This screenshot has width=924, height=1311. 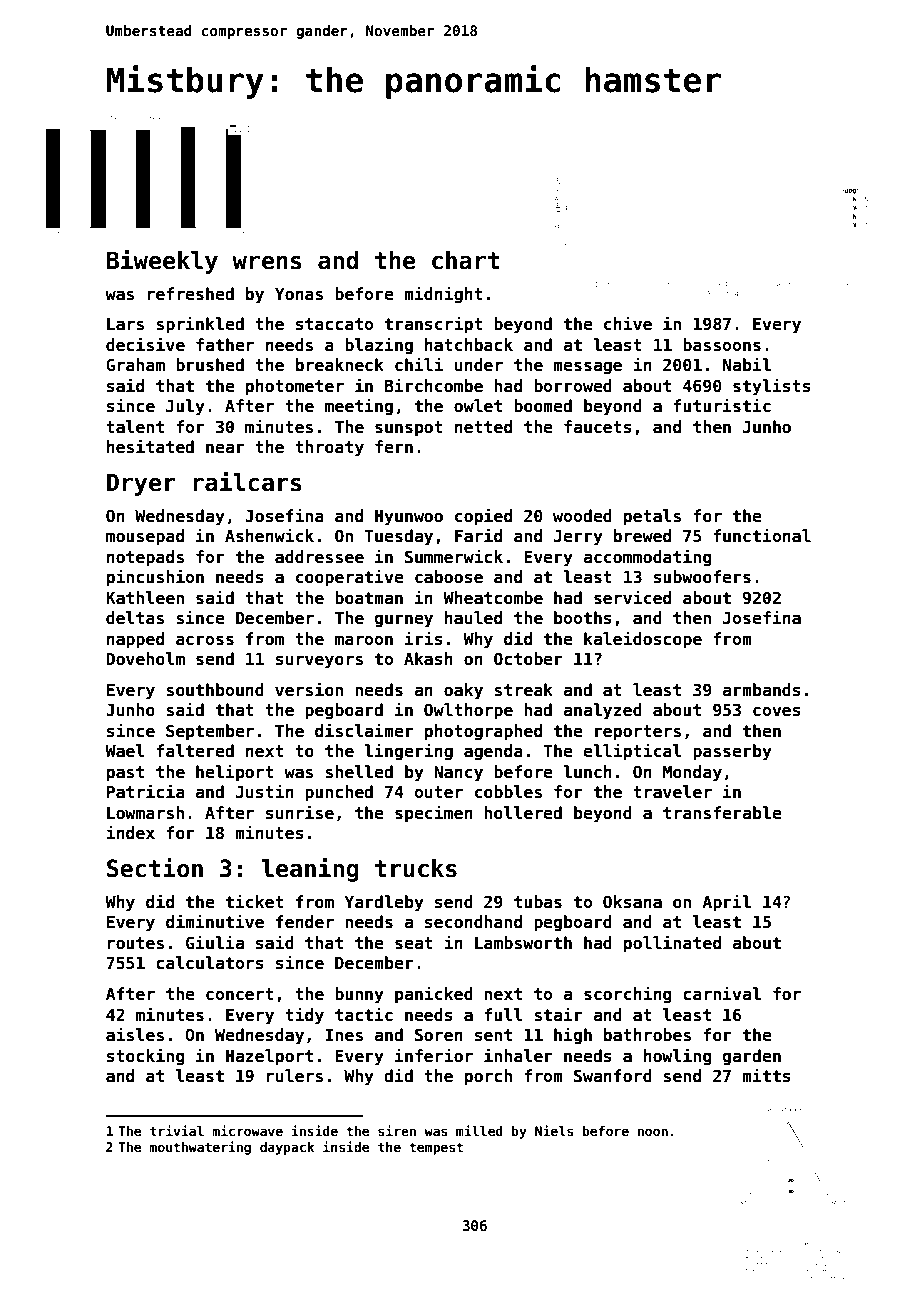 I want to click on Swanford, so click(x=613, y=1076).
